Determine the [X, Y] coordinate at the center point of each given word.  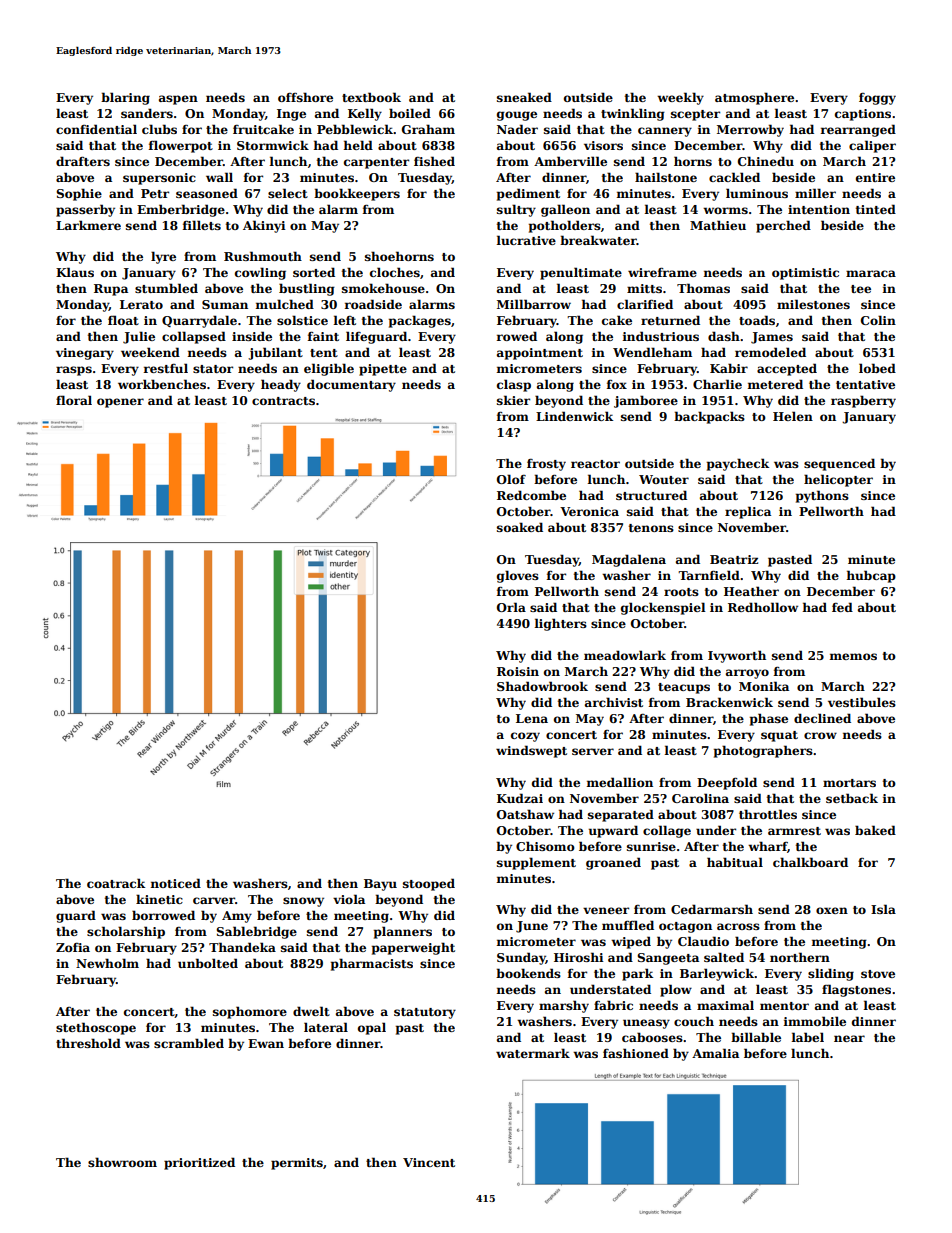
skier [513, 400]
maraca [871, 273]
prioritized [199, 1163]
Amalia [715, 1053]
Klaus [75, 272]
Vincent [429, 1162]
